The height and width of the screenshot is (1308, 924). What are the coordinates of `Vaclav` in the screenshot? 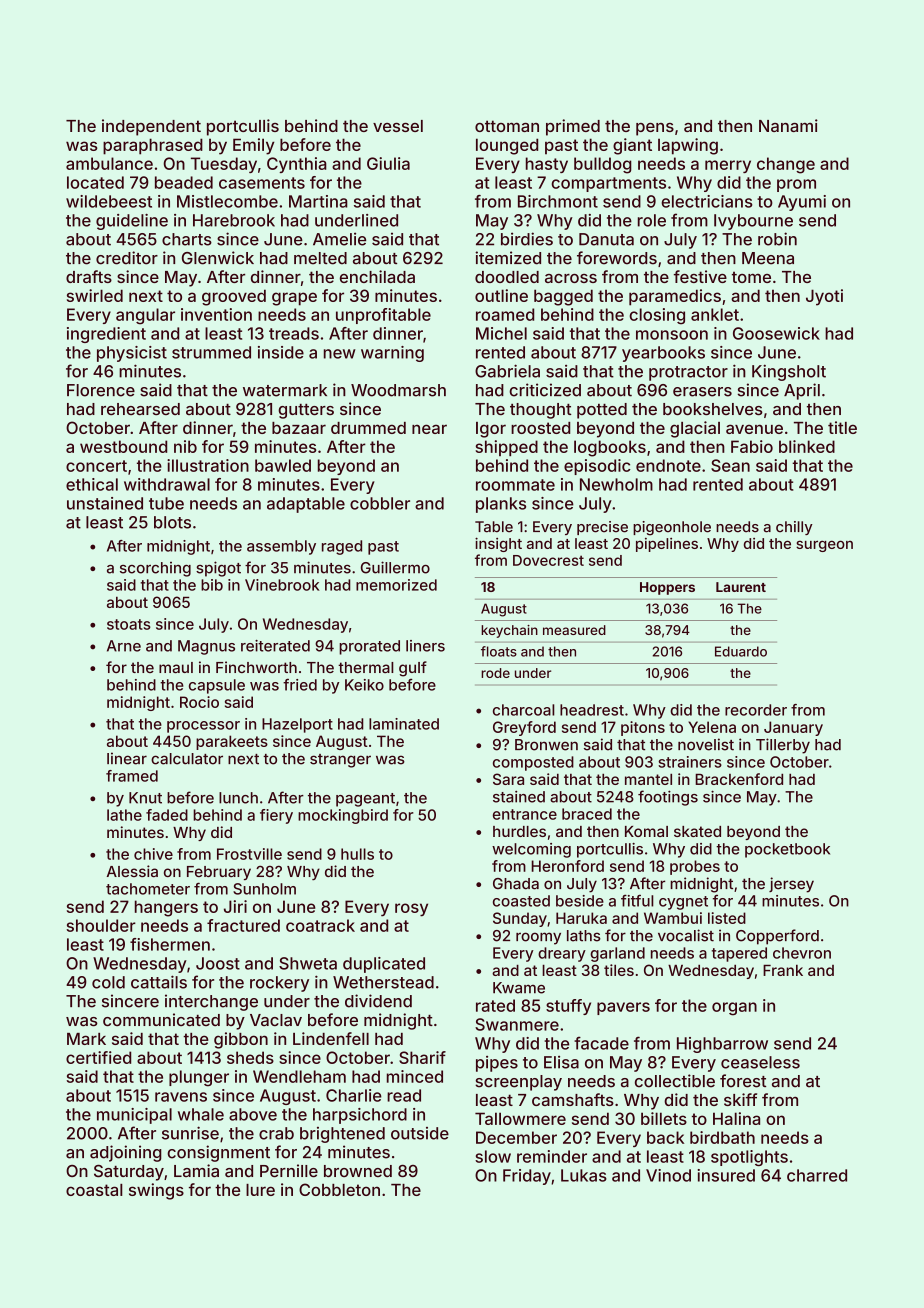 It's located at (276, 1020).
